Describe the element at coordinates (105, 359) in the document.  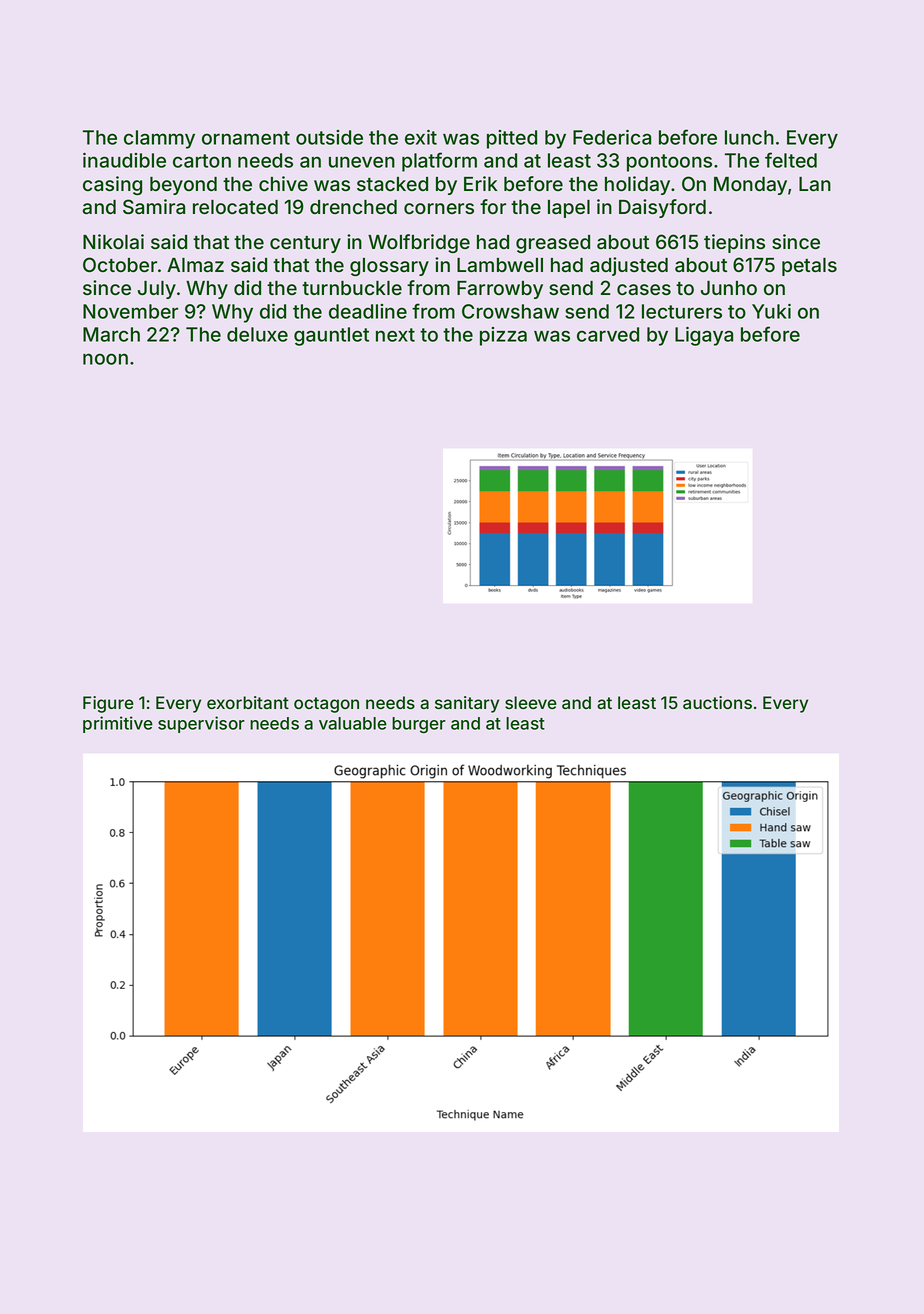
I see `noon` at that location.
